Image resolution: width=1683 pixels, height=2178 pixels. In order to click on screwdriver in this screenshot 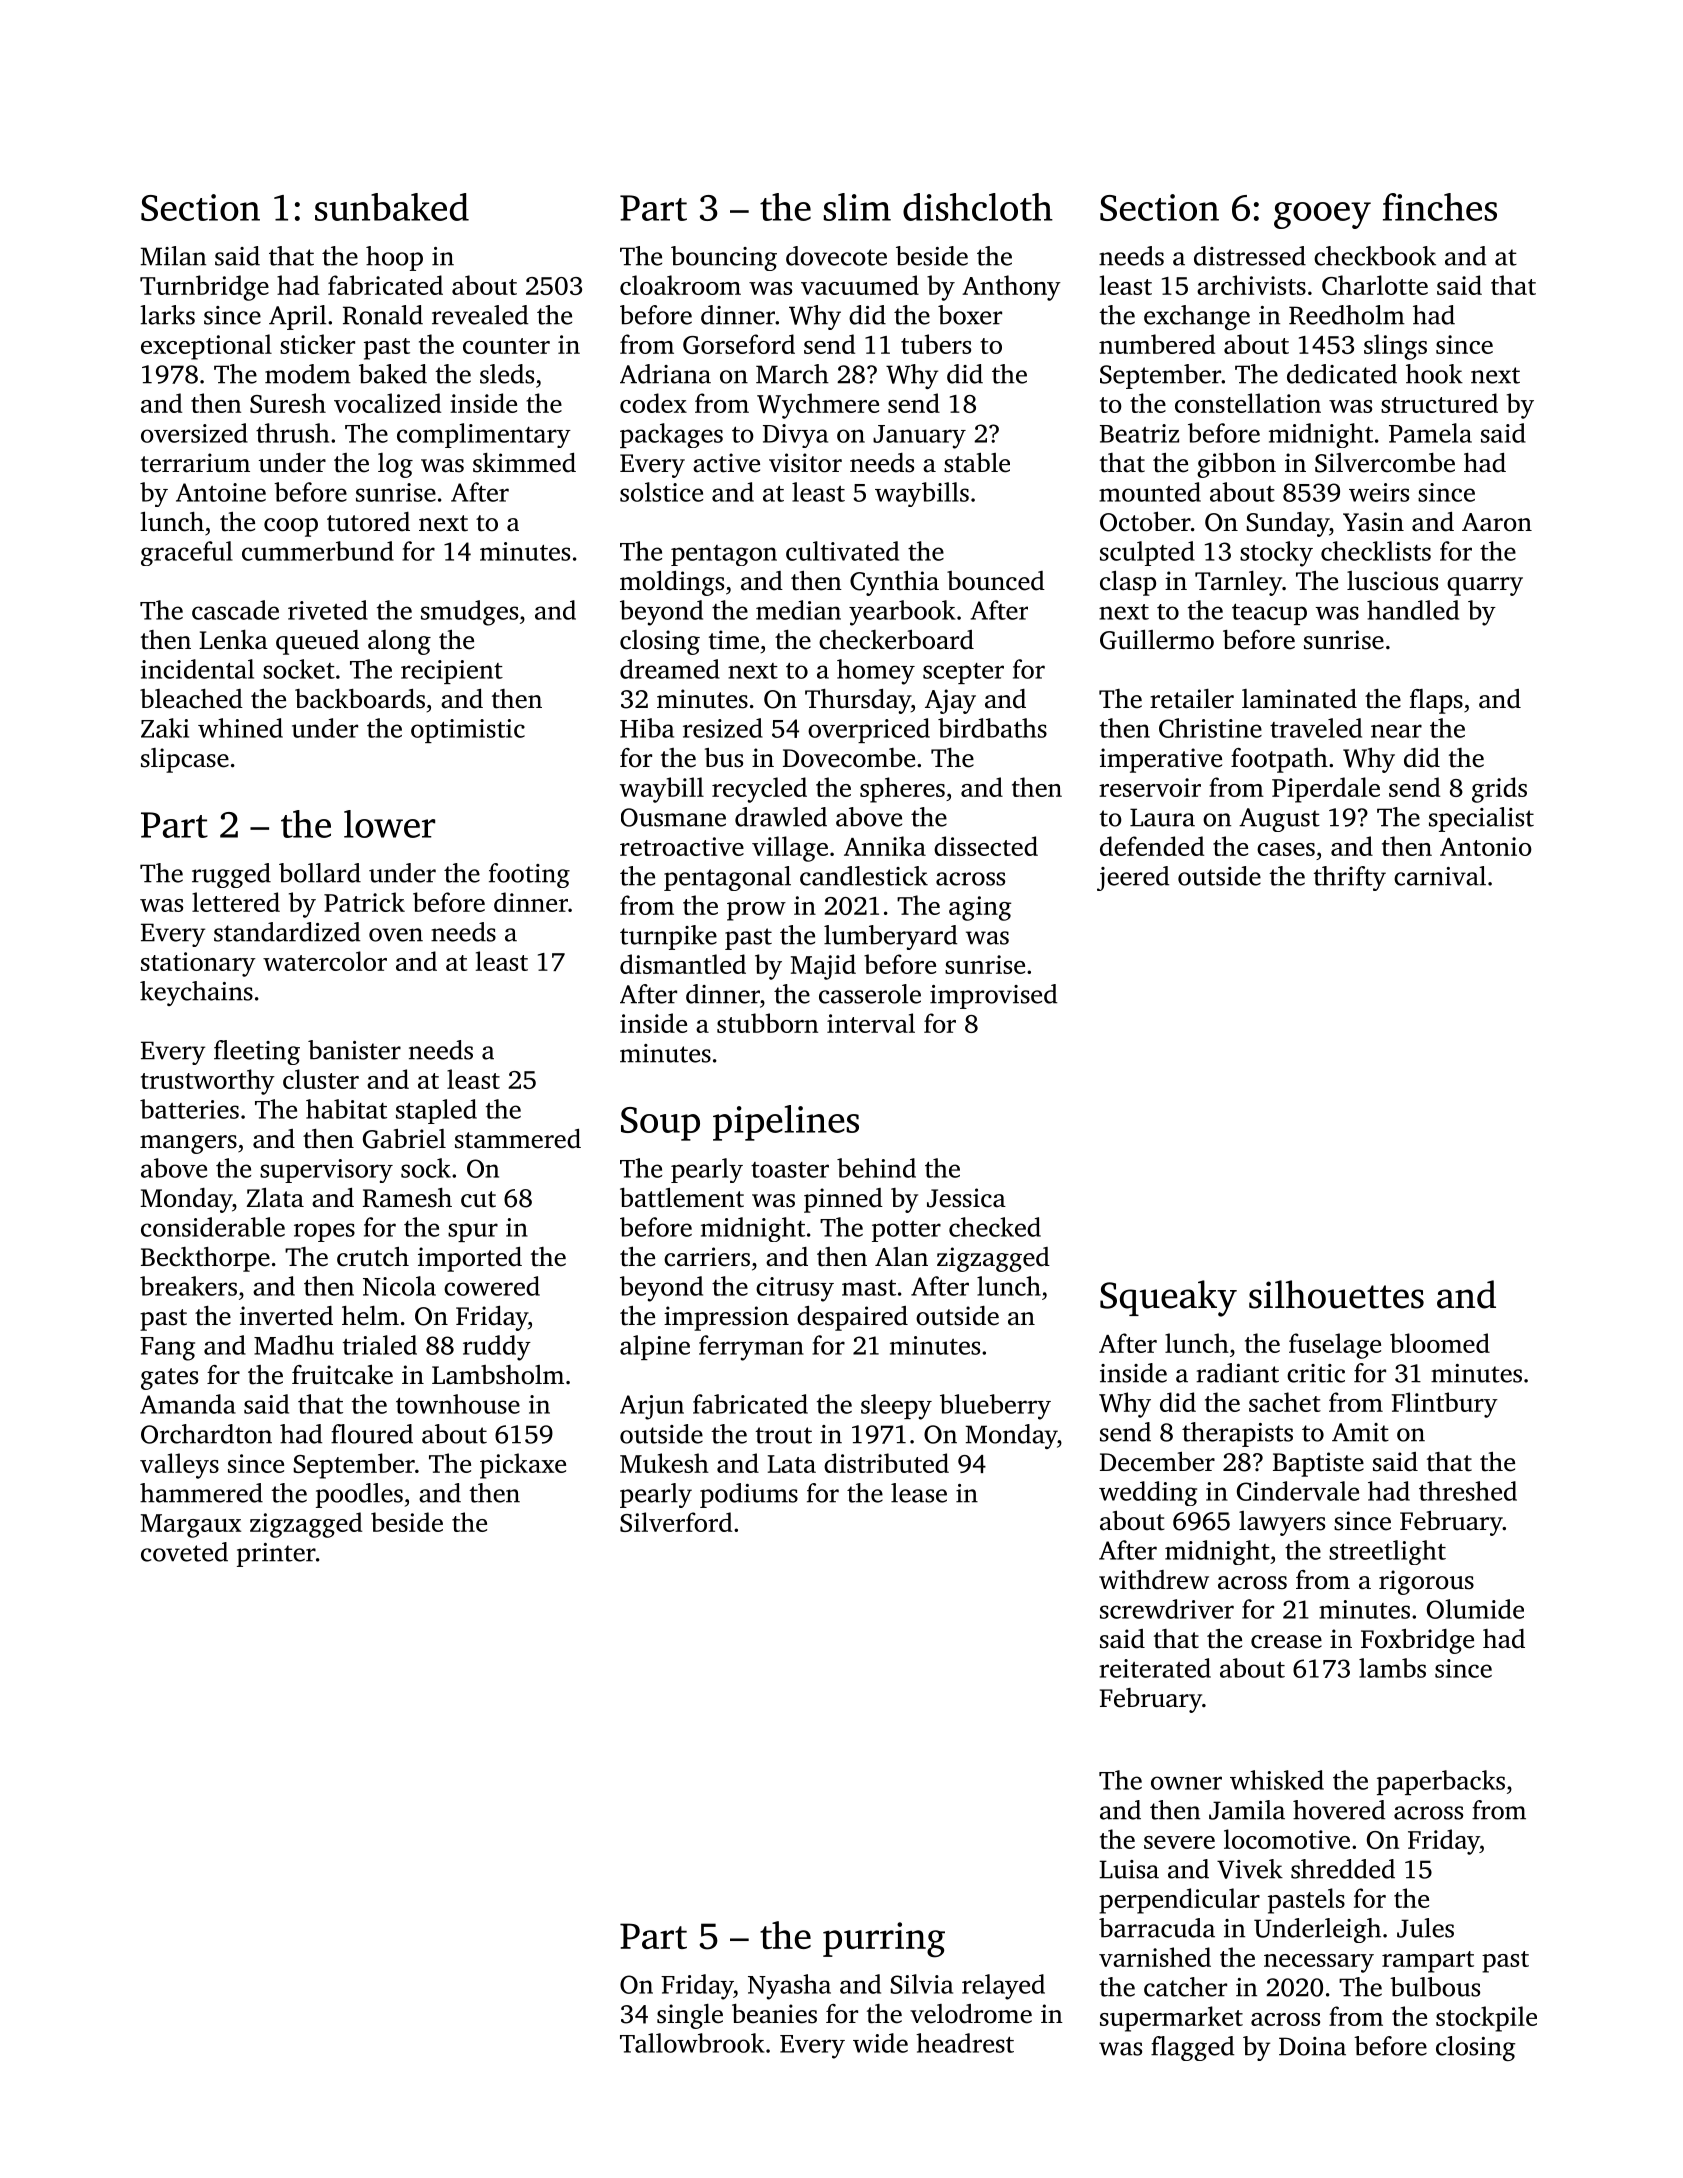, I will do `click(1167, 1609)`.
